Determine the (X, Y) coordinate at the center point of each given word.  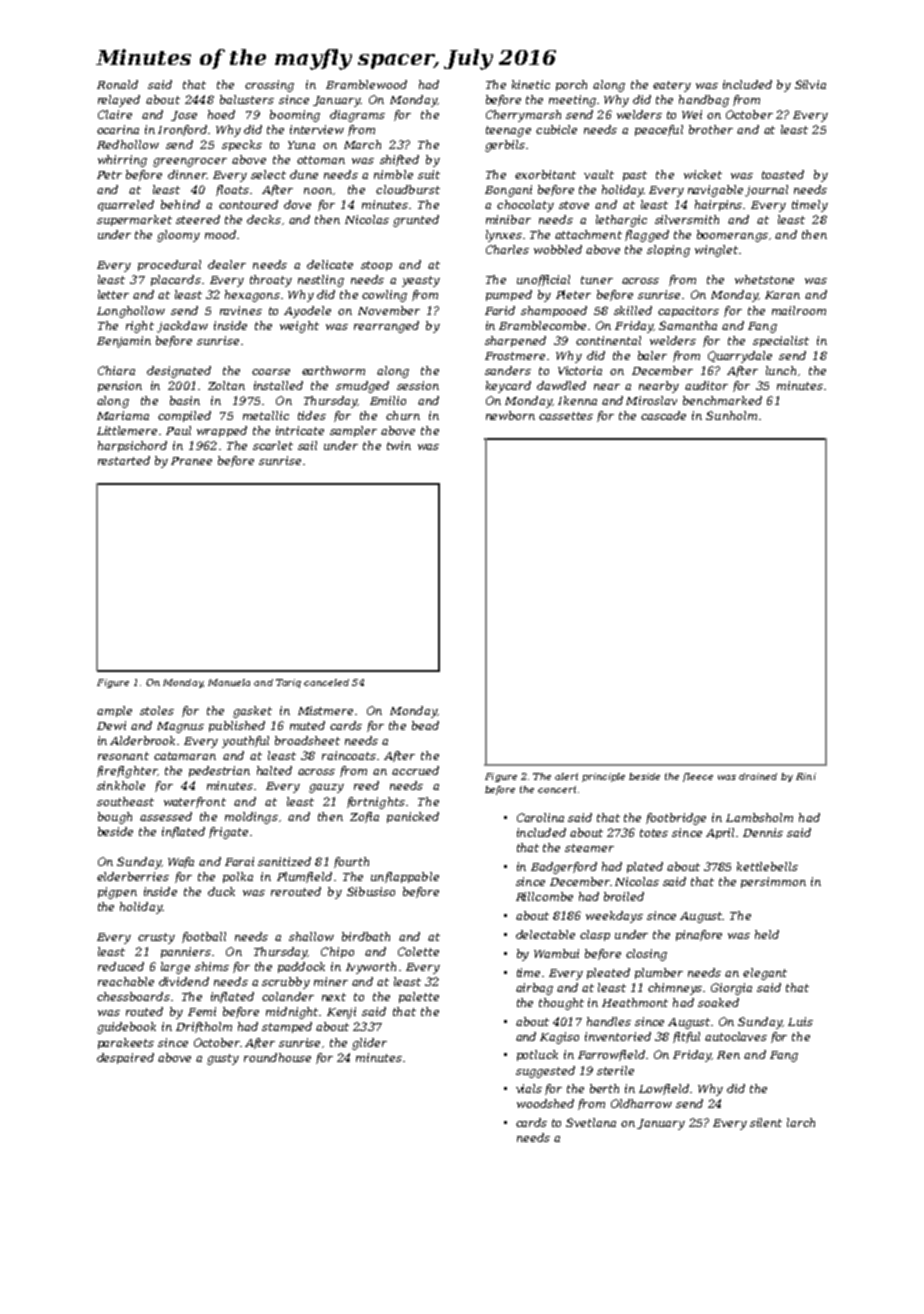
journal (766, 191)
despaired (125, 1058)
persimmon (773, 882)
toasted (783, 174)
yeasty (421, 281)
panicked (413, 817)
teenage (508, 131)
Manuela (229, 682)
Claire (115, 114)
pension (120, 386)
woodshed (545, 1103)
